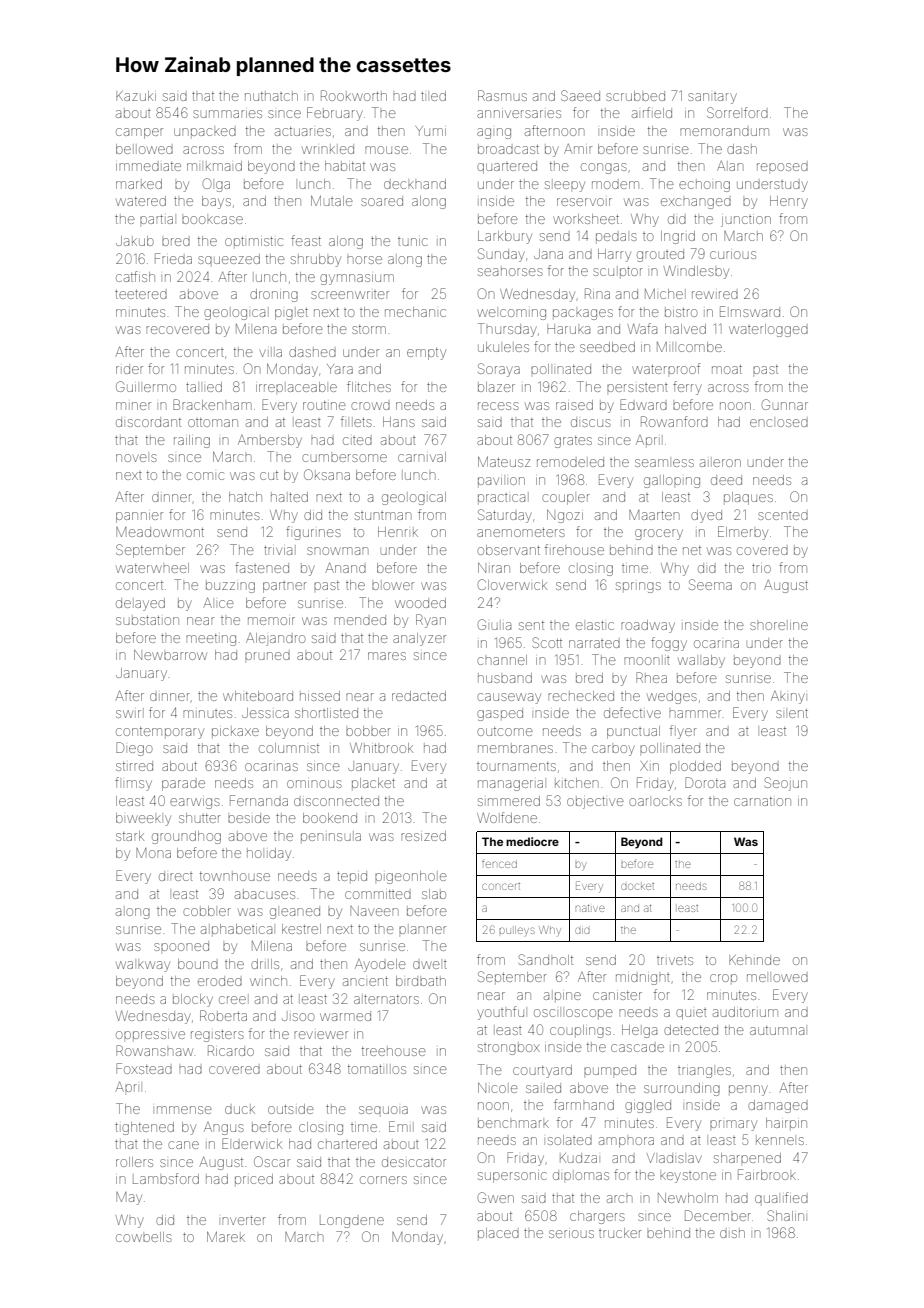  I want to click on Marek, so click(226, 1237).
